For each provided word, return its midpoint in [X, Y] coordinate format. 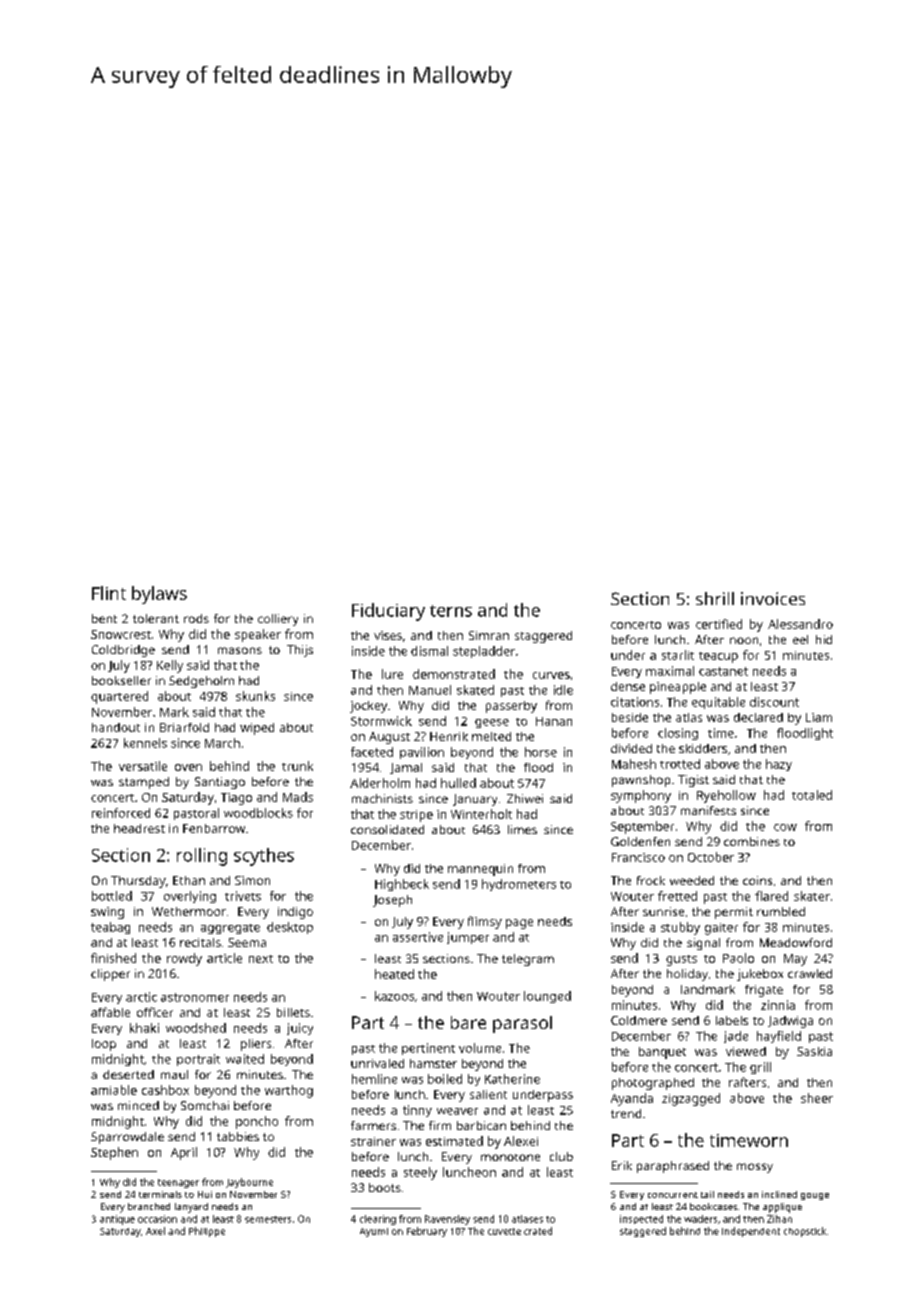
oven [188, 767]
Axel [155, 1231]
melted [491, 736]
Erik [622, 1165]
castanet [723, 671]
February [427, 1232]
